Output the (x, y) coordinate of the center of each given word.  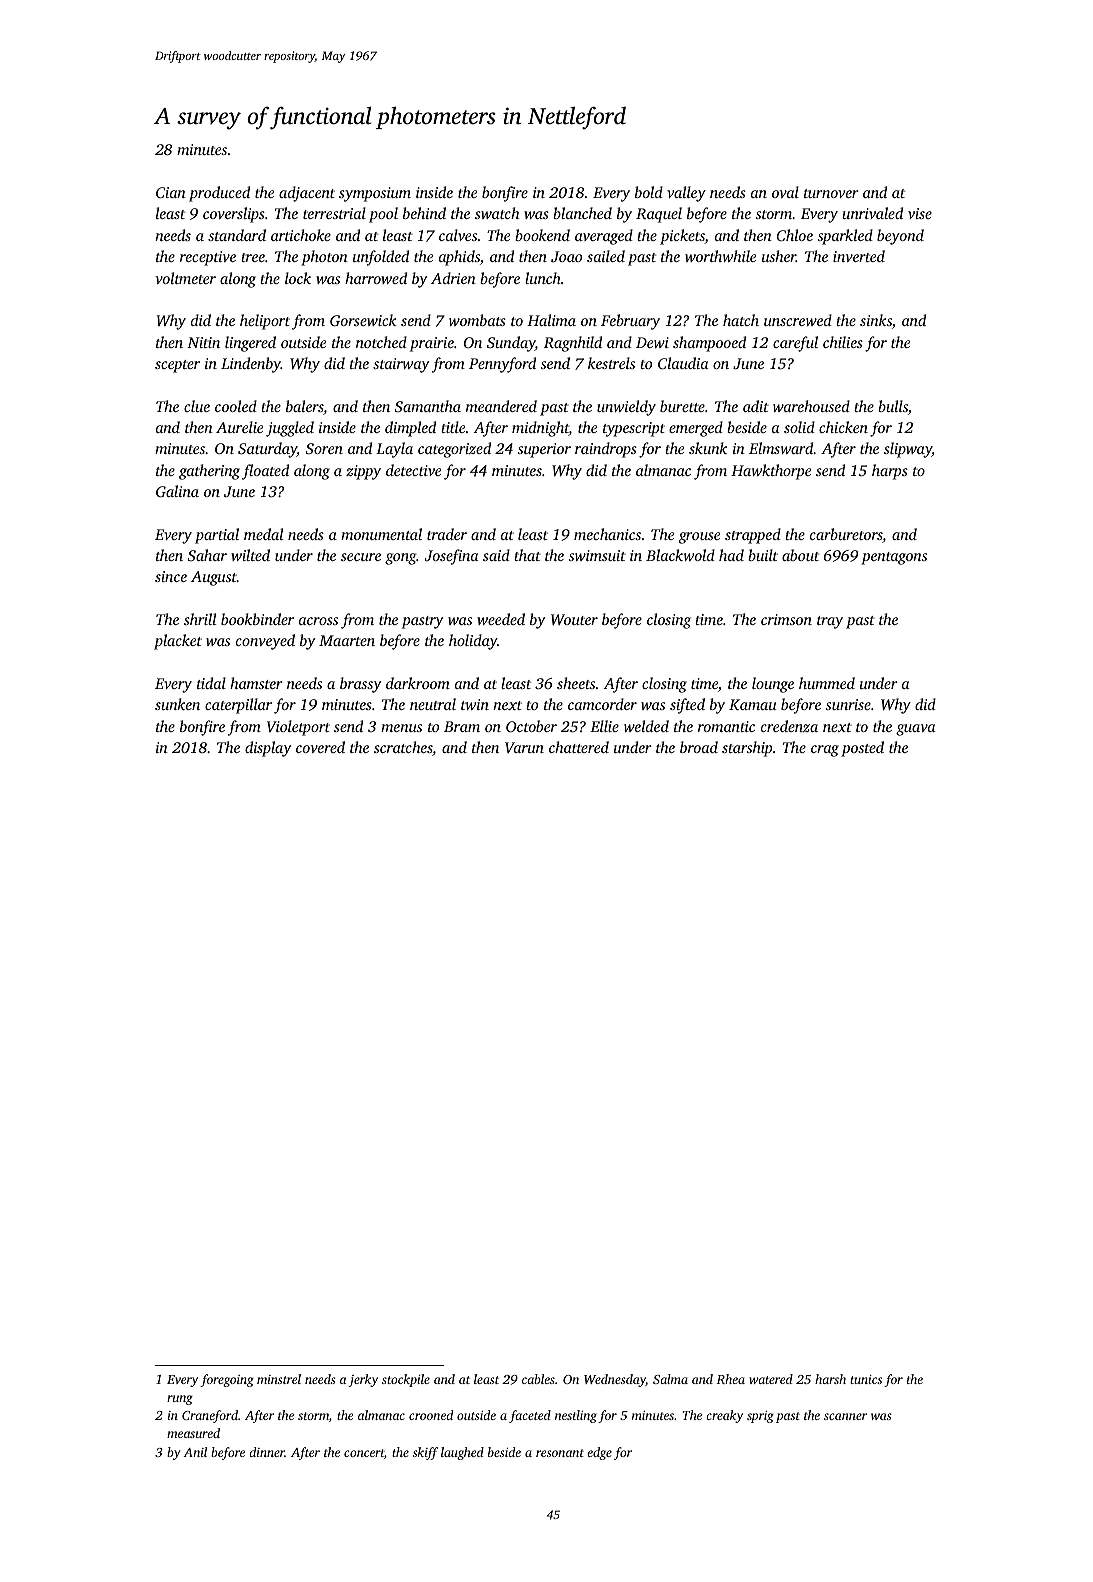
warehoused (811, 406)
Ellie (604, 726)
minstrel (279, 1379)
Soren (324, 448)
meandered (501, 406)
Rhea (731, 1379)
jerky (363, 1380)
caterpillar (238, 706)
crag (825, 751)
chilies (843, 342)
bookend (542, 235)
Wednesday (615, 1380)
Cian (171, 192)
